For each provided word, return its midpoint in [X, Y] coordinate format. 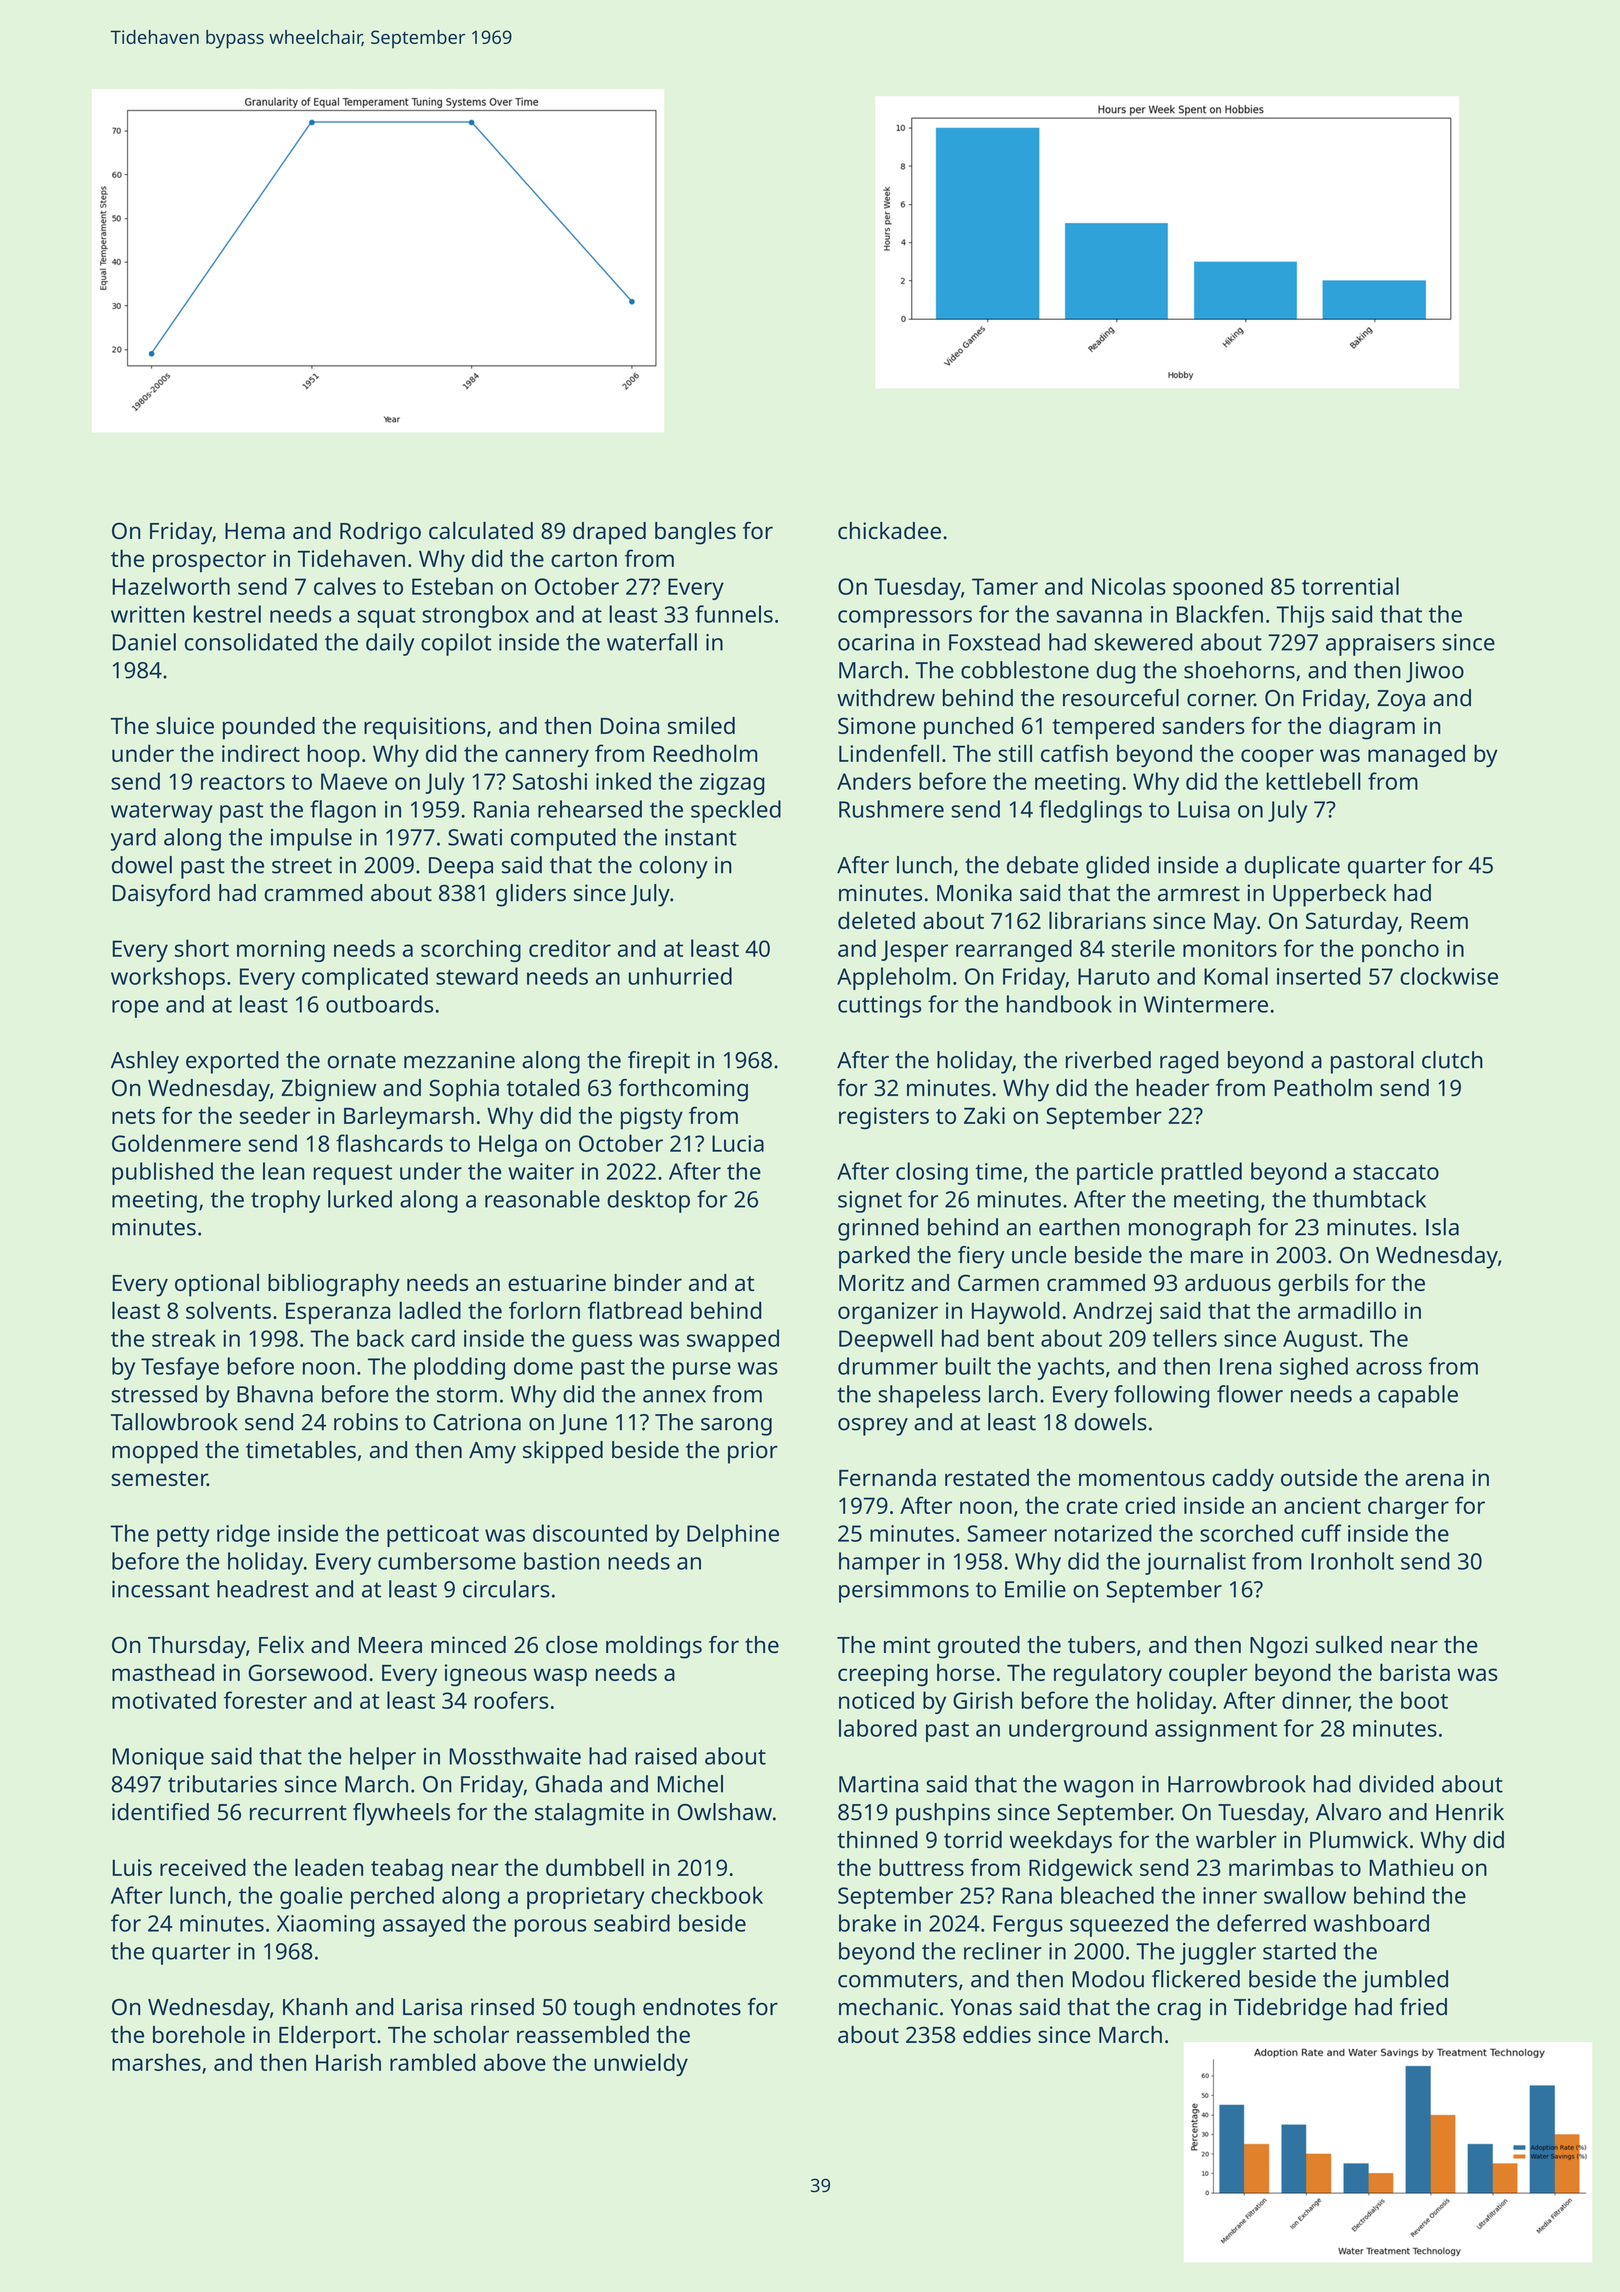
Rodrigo [380, 533]
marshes [156, 2062]
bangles [695, 533]
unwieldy [641, 2064]
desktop [648, 1201]
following [1161, 1396]
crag [1179, 2012]
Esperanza [338, 1313]
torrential [1350, 586]
